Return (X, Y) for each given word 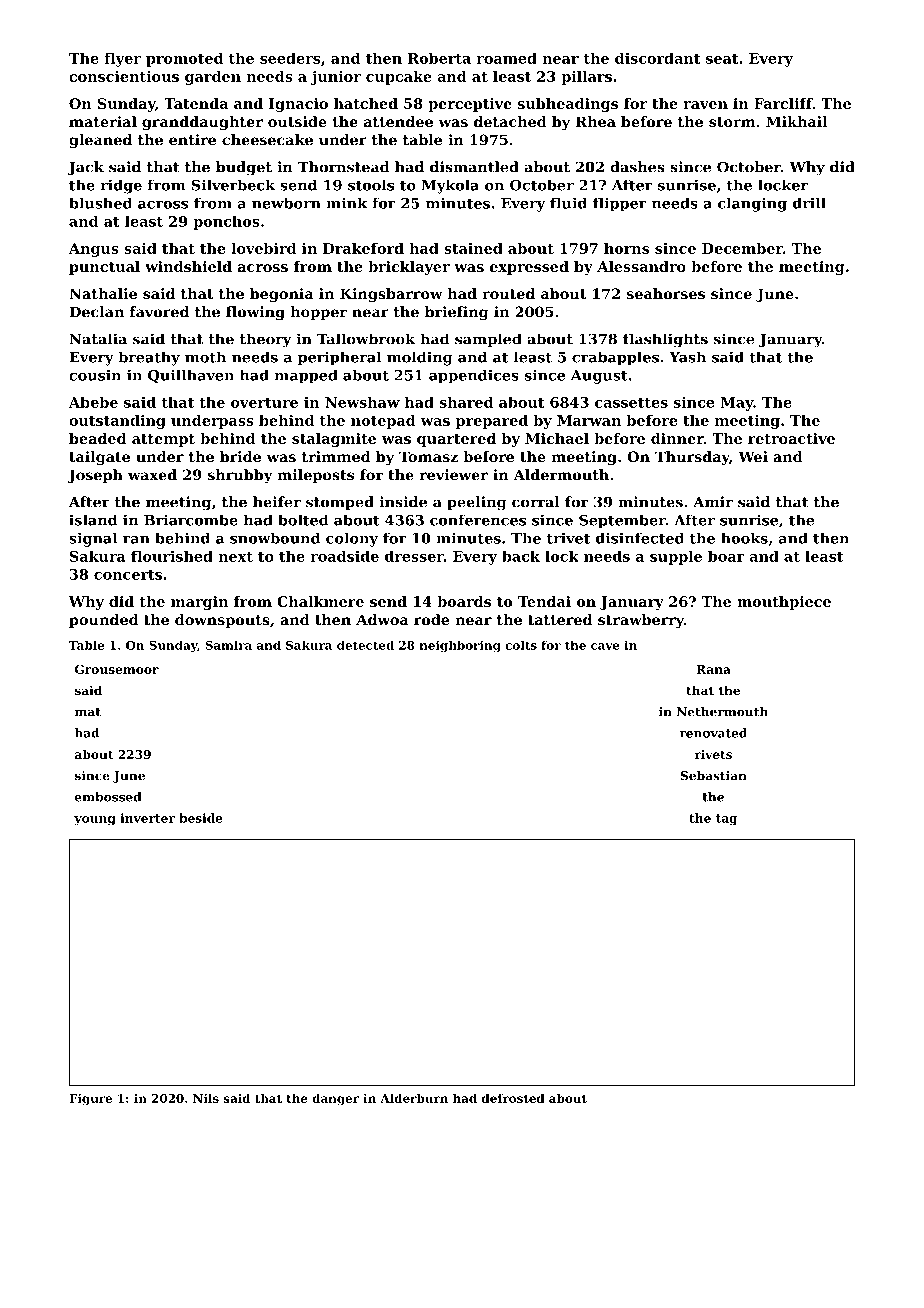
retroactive (791, 438)
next (235, 557)
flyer (122, 59)
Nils (206, 1098)
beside (201, 818)
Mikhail (796, 121)
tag (727, 820)
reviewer (454, 475)
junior (336, 78)
